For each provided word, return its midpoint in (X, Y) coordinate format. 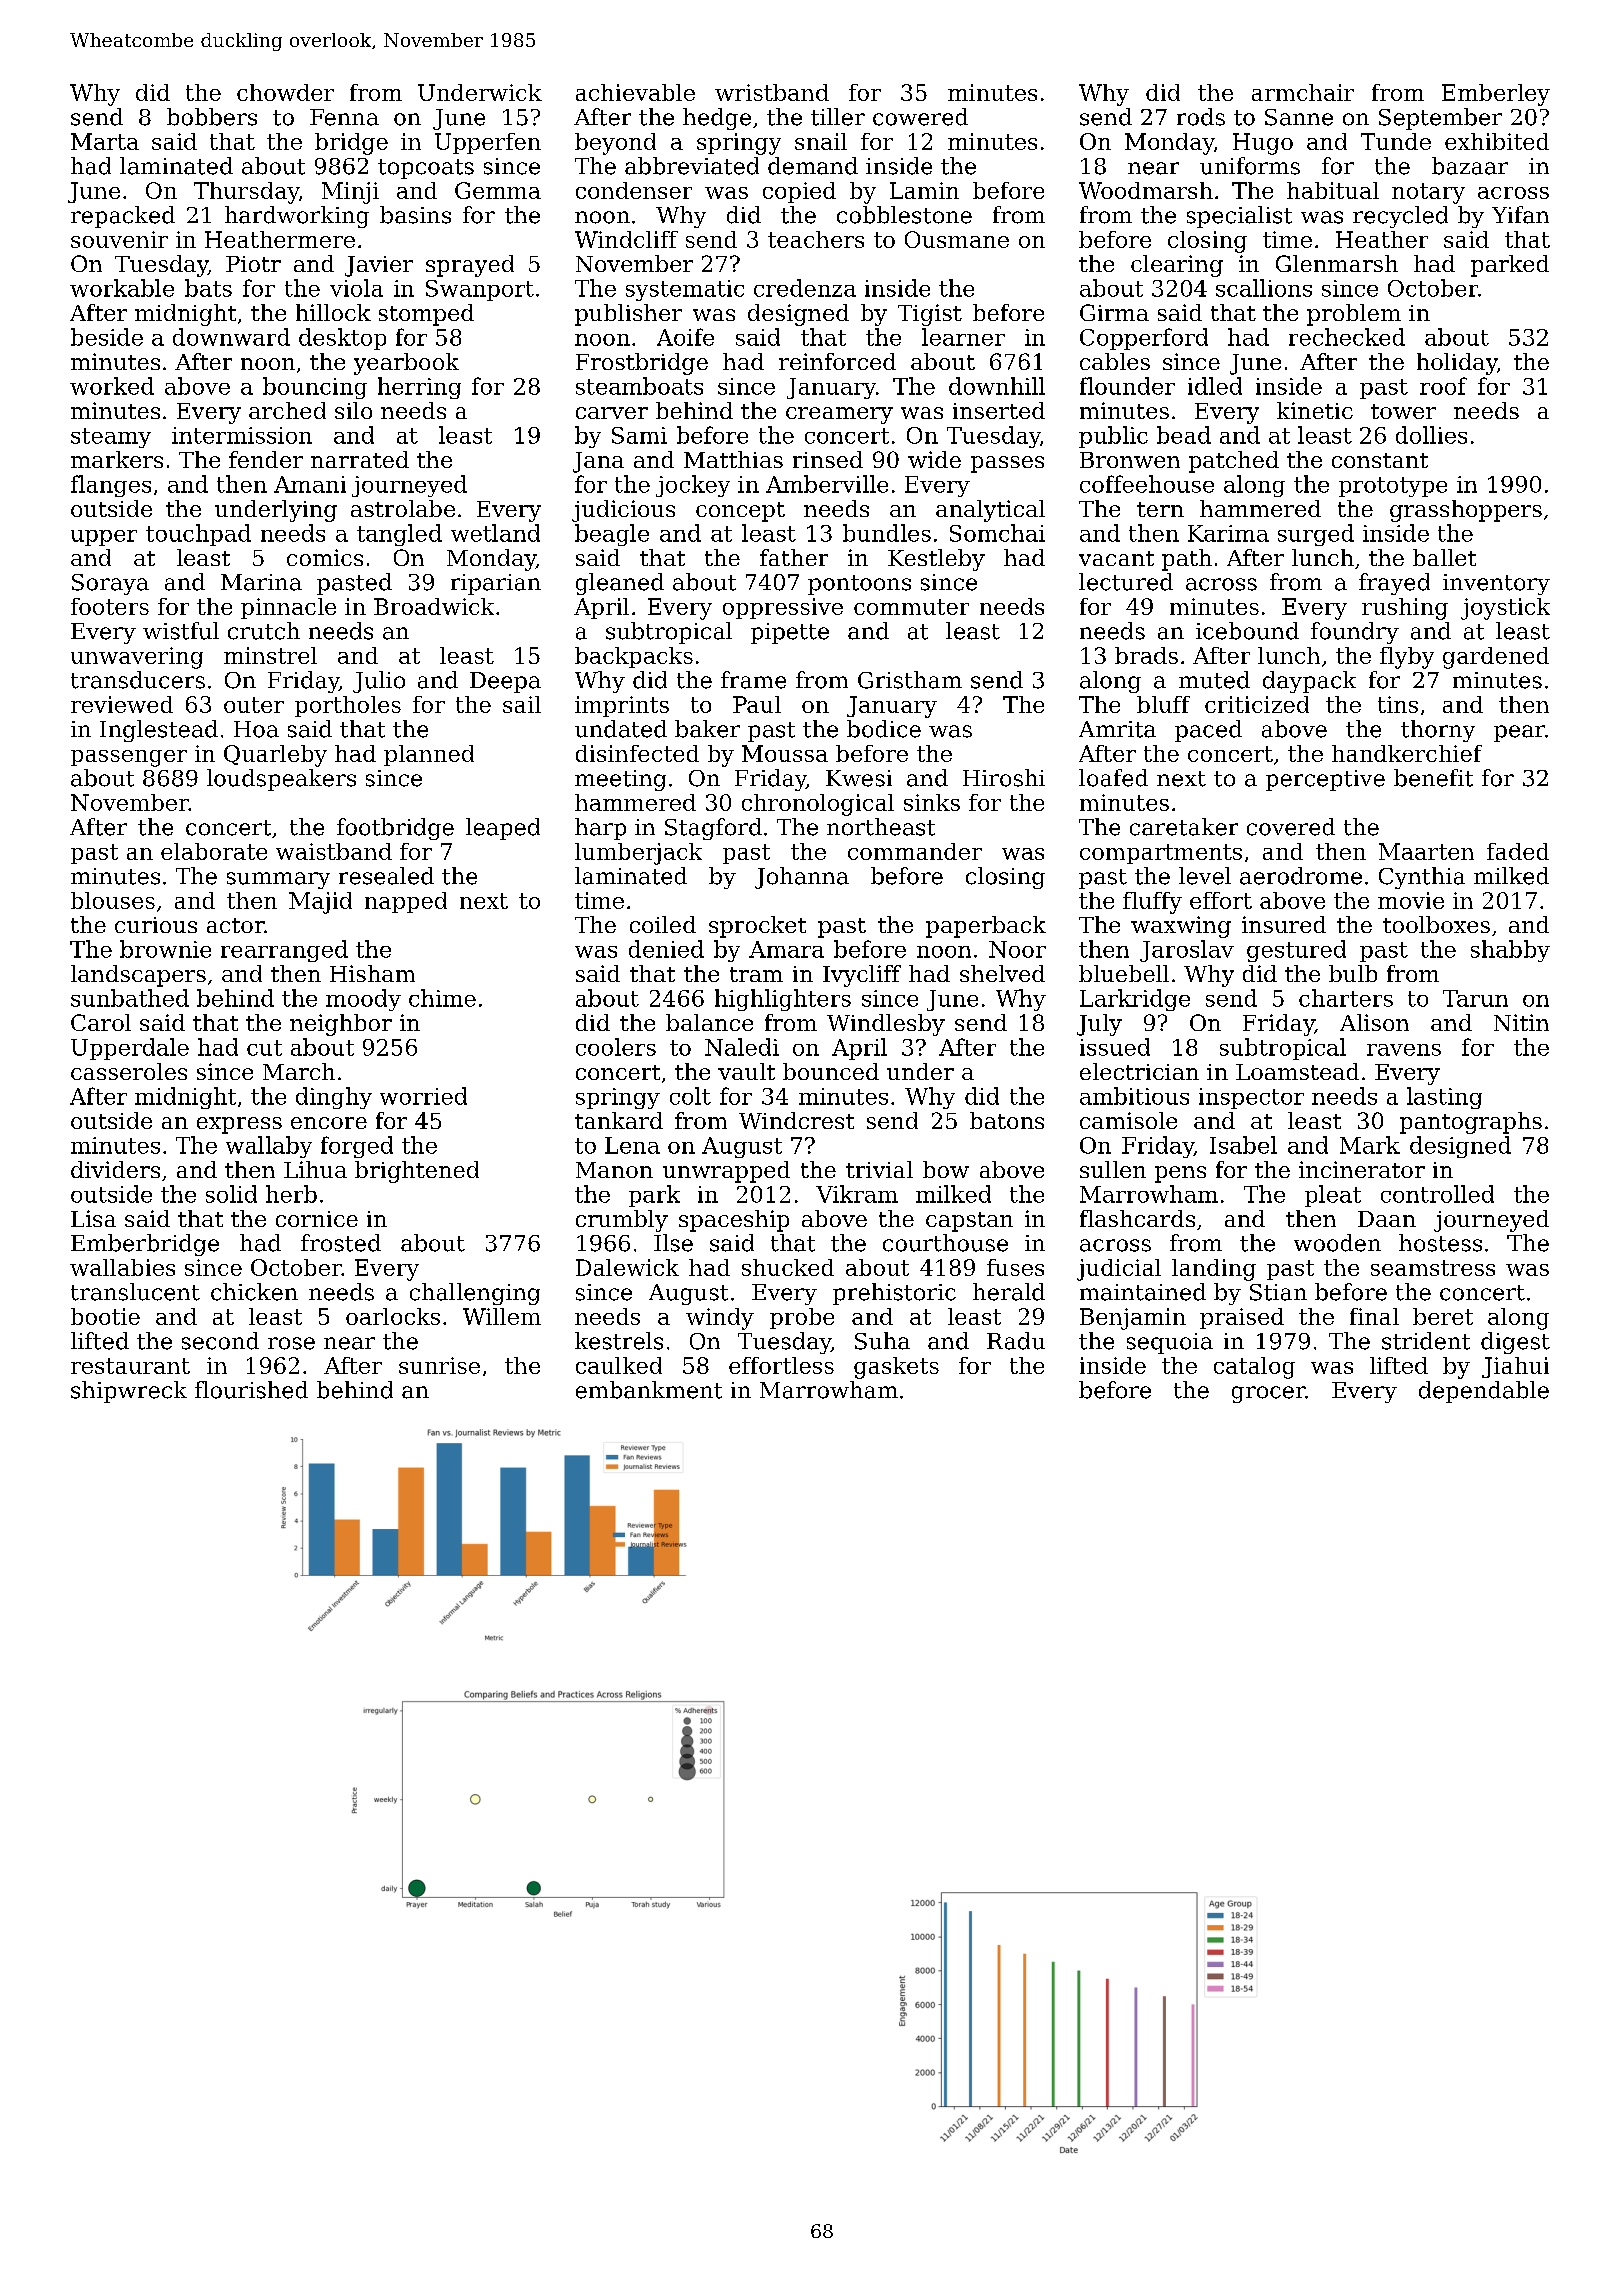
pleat (1333, 1196)
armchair (1303, 92)
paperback (986, 927)
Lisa (93, 1218)
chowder (285, 92)
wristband (772, 92)
